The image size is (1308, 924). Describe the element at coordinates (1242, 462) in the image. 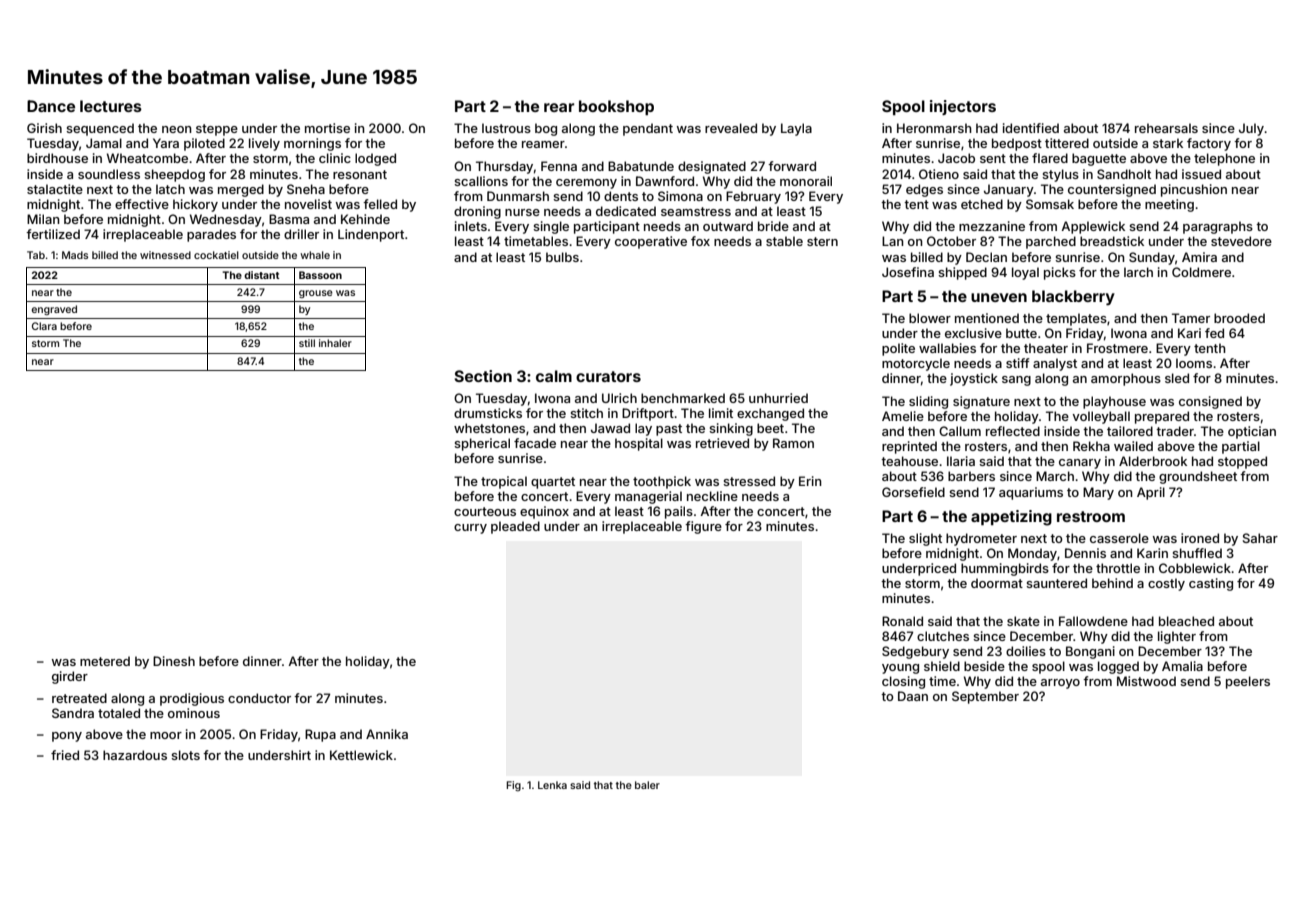

I see `stopped` at that location.
